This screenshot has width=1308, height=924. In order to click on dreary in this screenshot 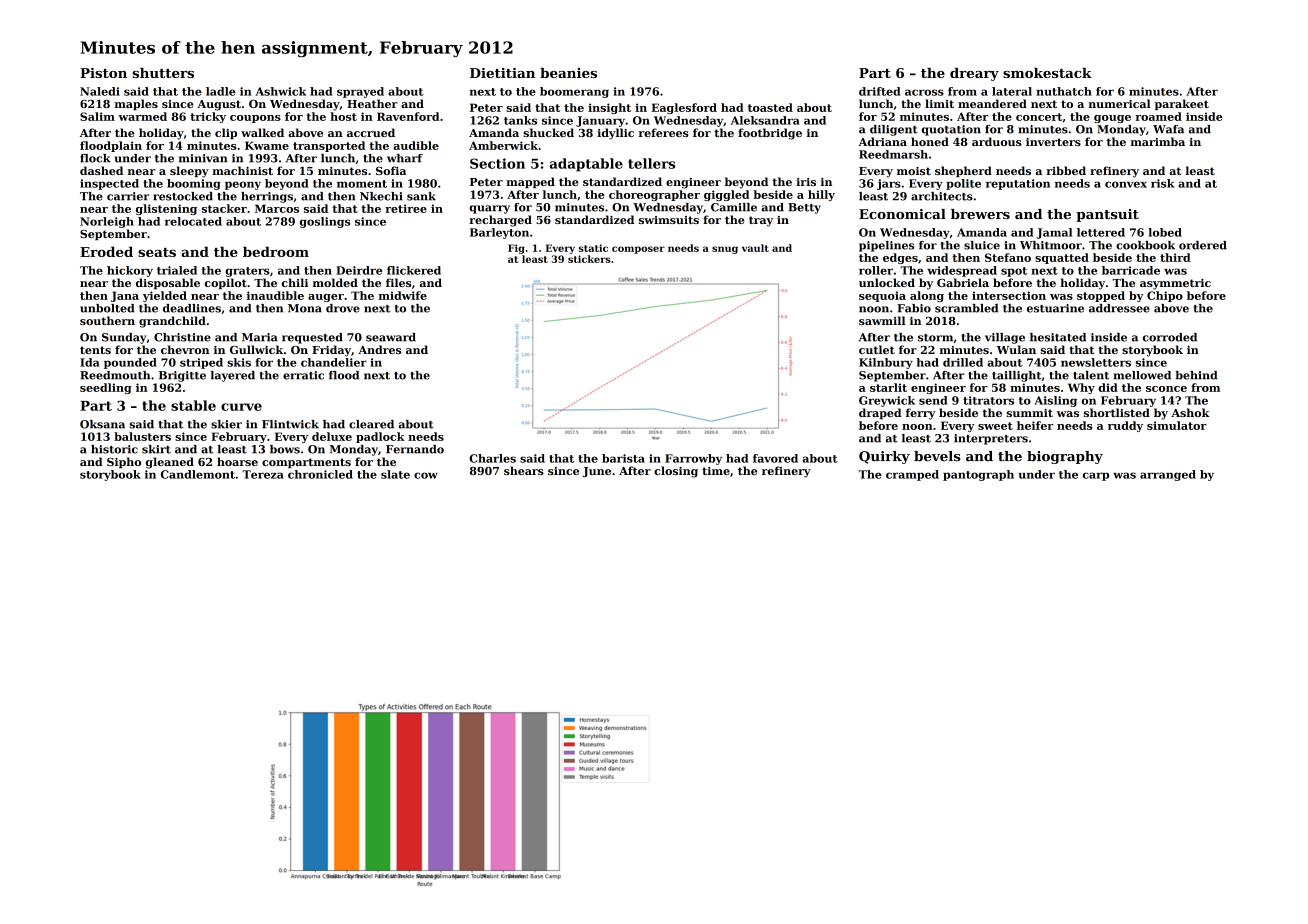, I will do `click(974, 74)`.
